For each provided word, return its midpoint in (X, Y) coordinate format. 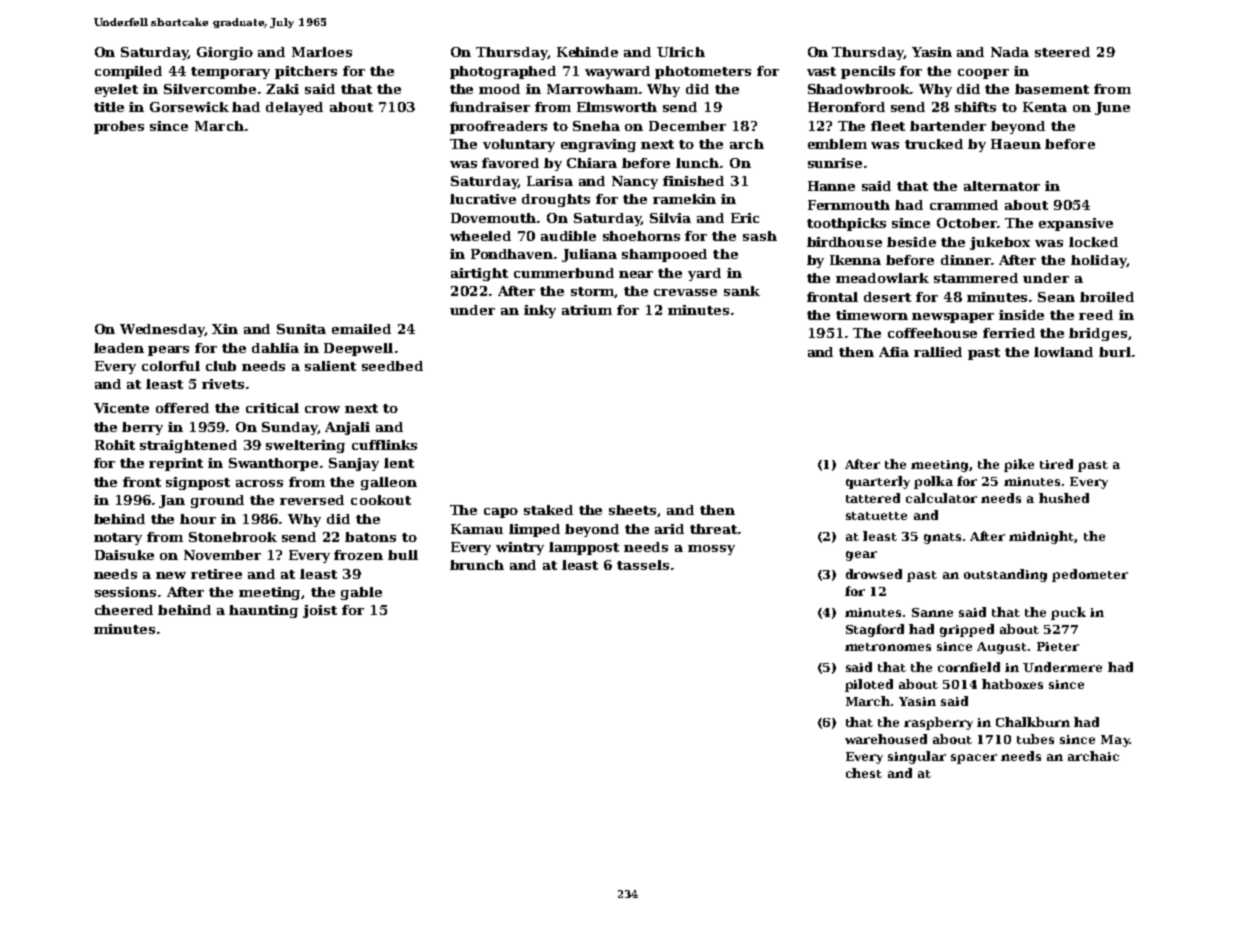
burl (1115, 352)
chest (864, 773)
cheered (124, 610)
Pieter (1058, 646)
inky (540, 311)
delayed (294, 108)
